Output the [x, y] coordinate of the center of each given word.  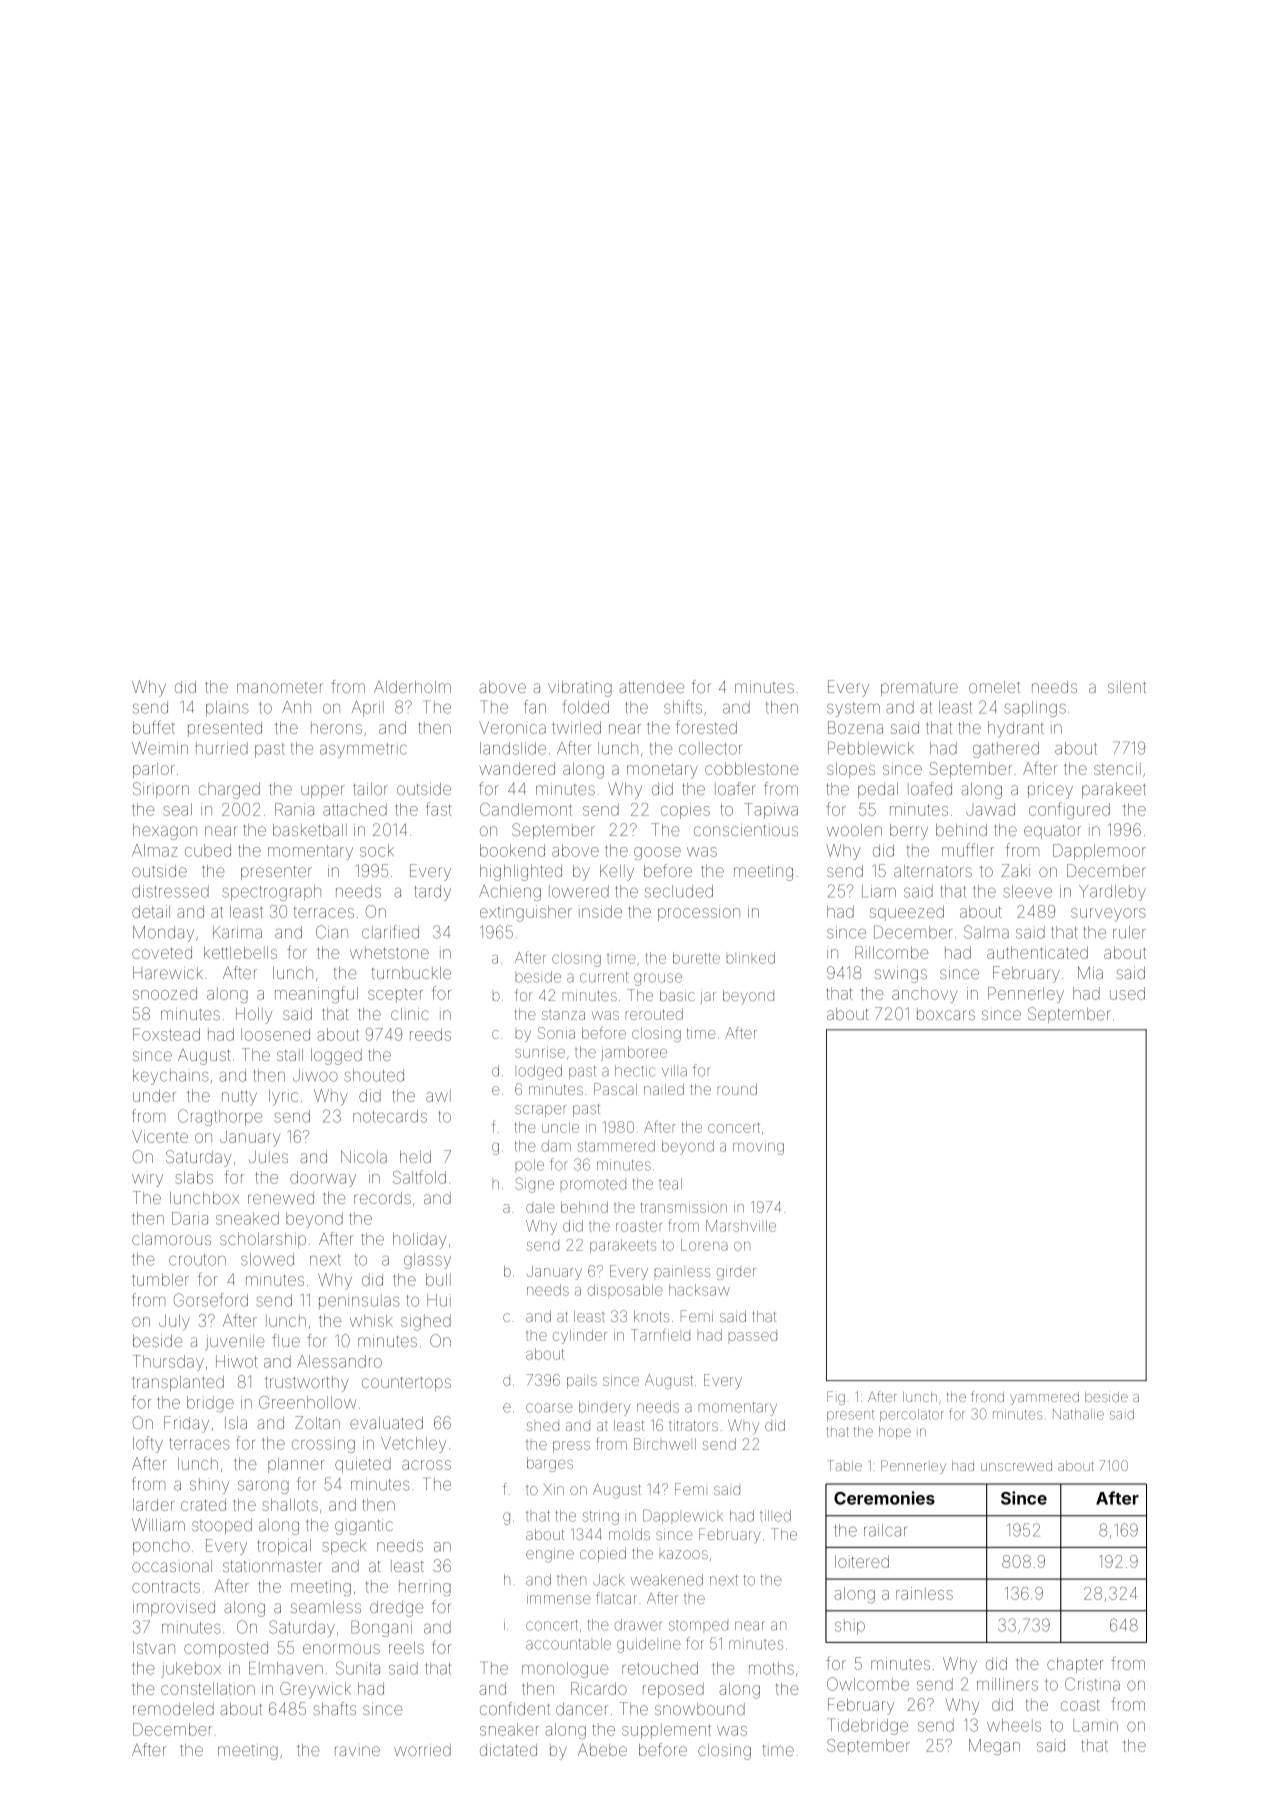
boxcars [946, 1014]
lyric [283, 1097]
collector [710, 748]
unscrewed [1016, 1466]
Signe [534, 1185]
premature [919, 689]
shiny [210, 1486]
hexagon [165, 832]
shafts [334, 1708]
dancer [582, 1709]
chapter [1075, 1665]
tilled [775, 1516]
